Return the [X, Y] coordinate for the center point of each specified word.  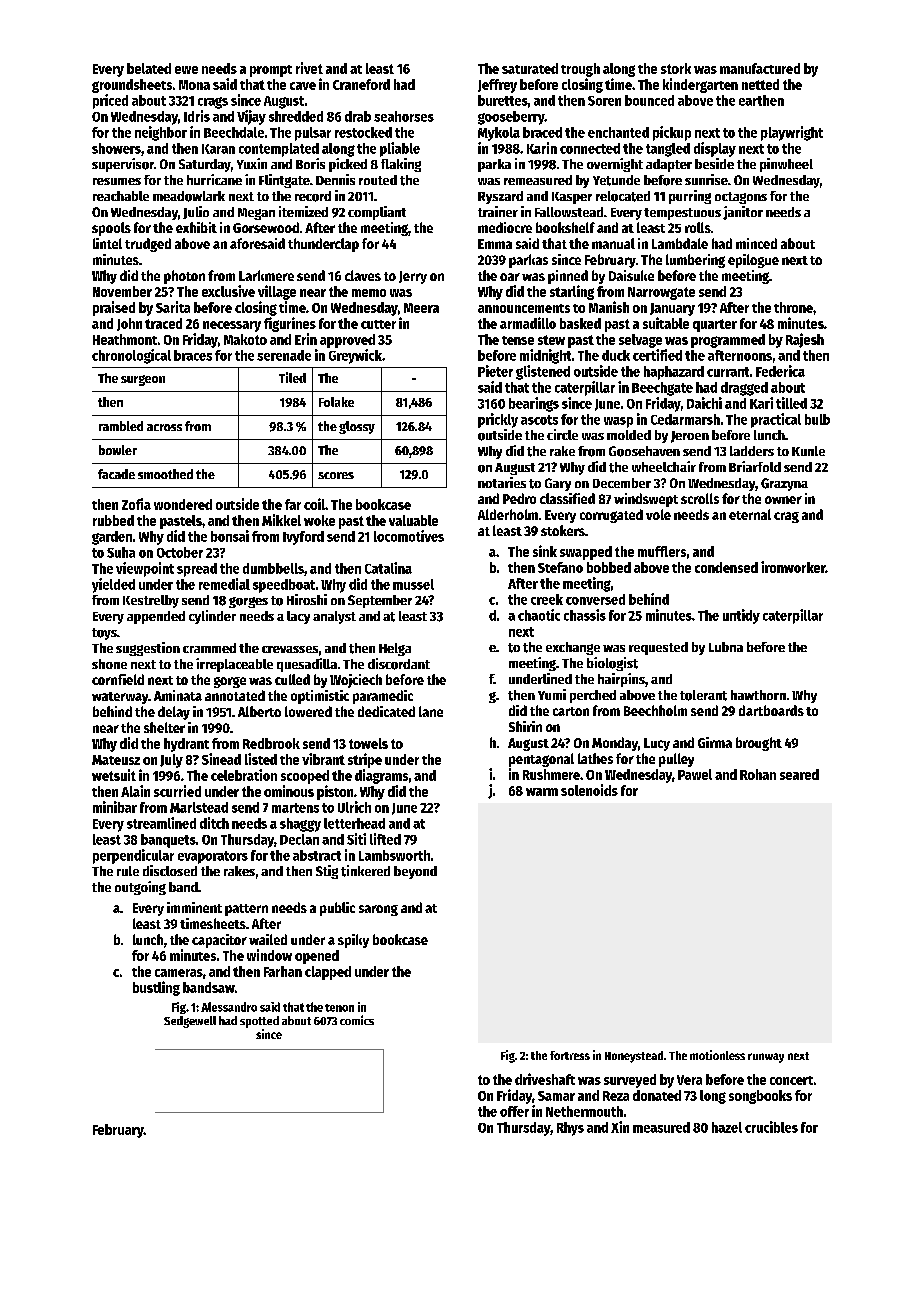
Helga [395, 649]
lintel [107, 243]
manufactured [760, 68]
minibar [115, 807]
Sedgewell [190, 1022]
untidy [741, 616]
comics [357, 1020]
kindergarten [700, 85]
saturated [530, 68]
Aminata [178, 695]
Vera [689, 1080]
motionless [717, 1055]
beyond [415, 872]
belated [149, 68]
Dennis [335, 179]
